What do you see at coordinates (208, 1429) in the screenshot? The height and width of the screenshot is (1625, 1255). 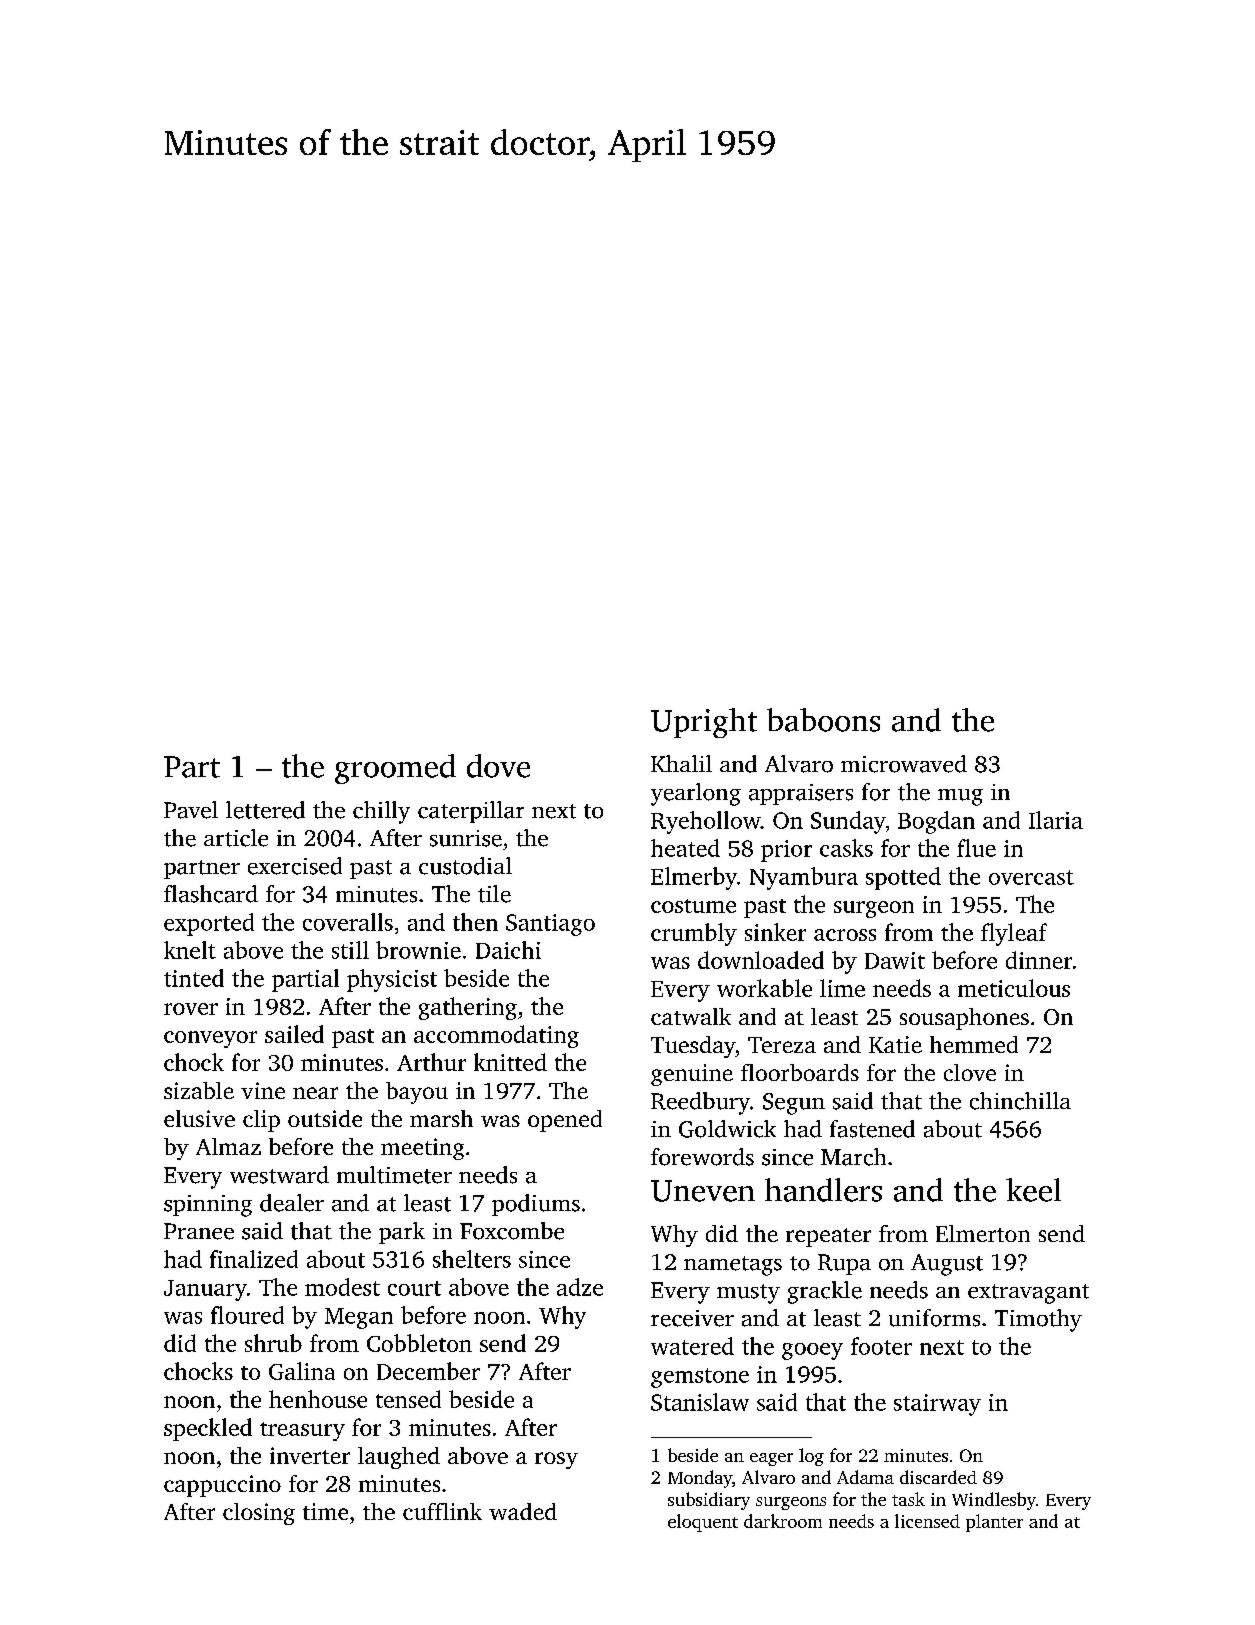 I see `speckled` at bounding box center [208, 1429].
